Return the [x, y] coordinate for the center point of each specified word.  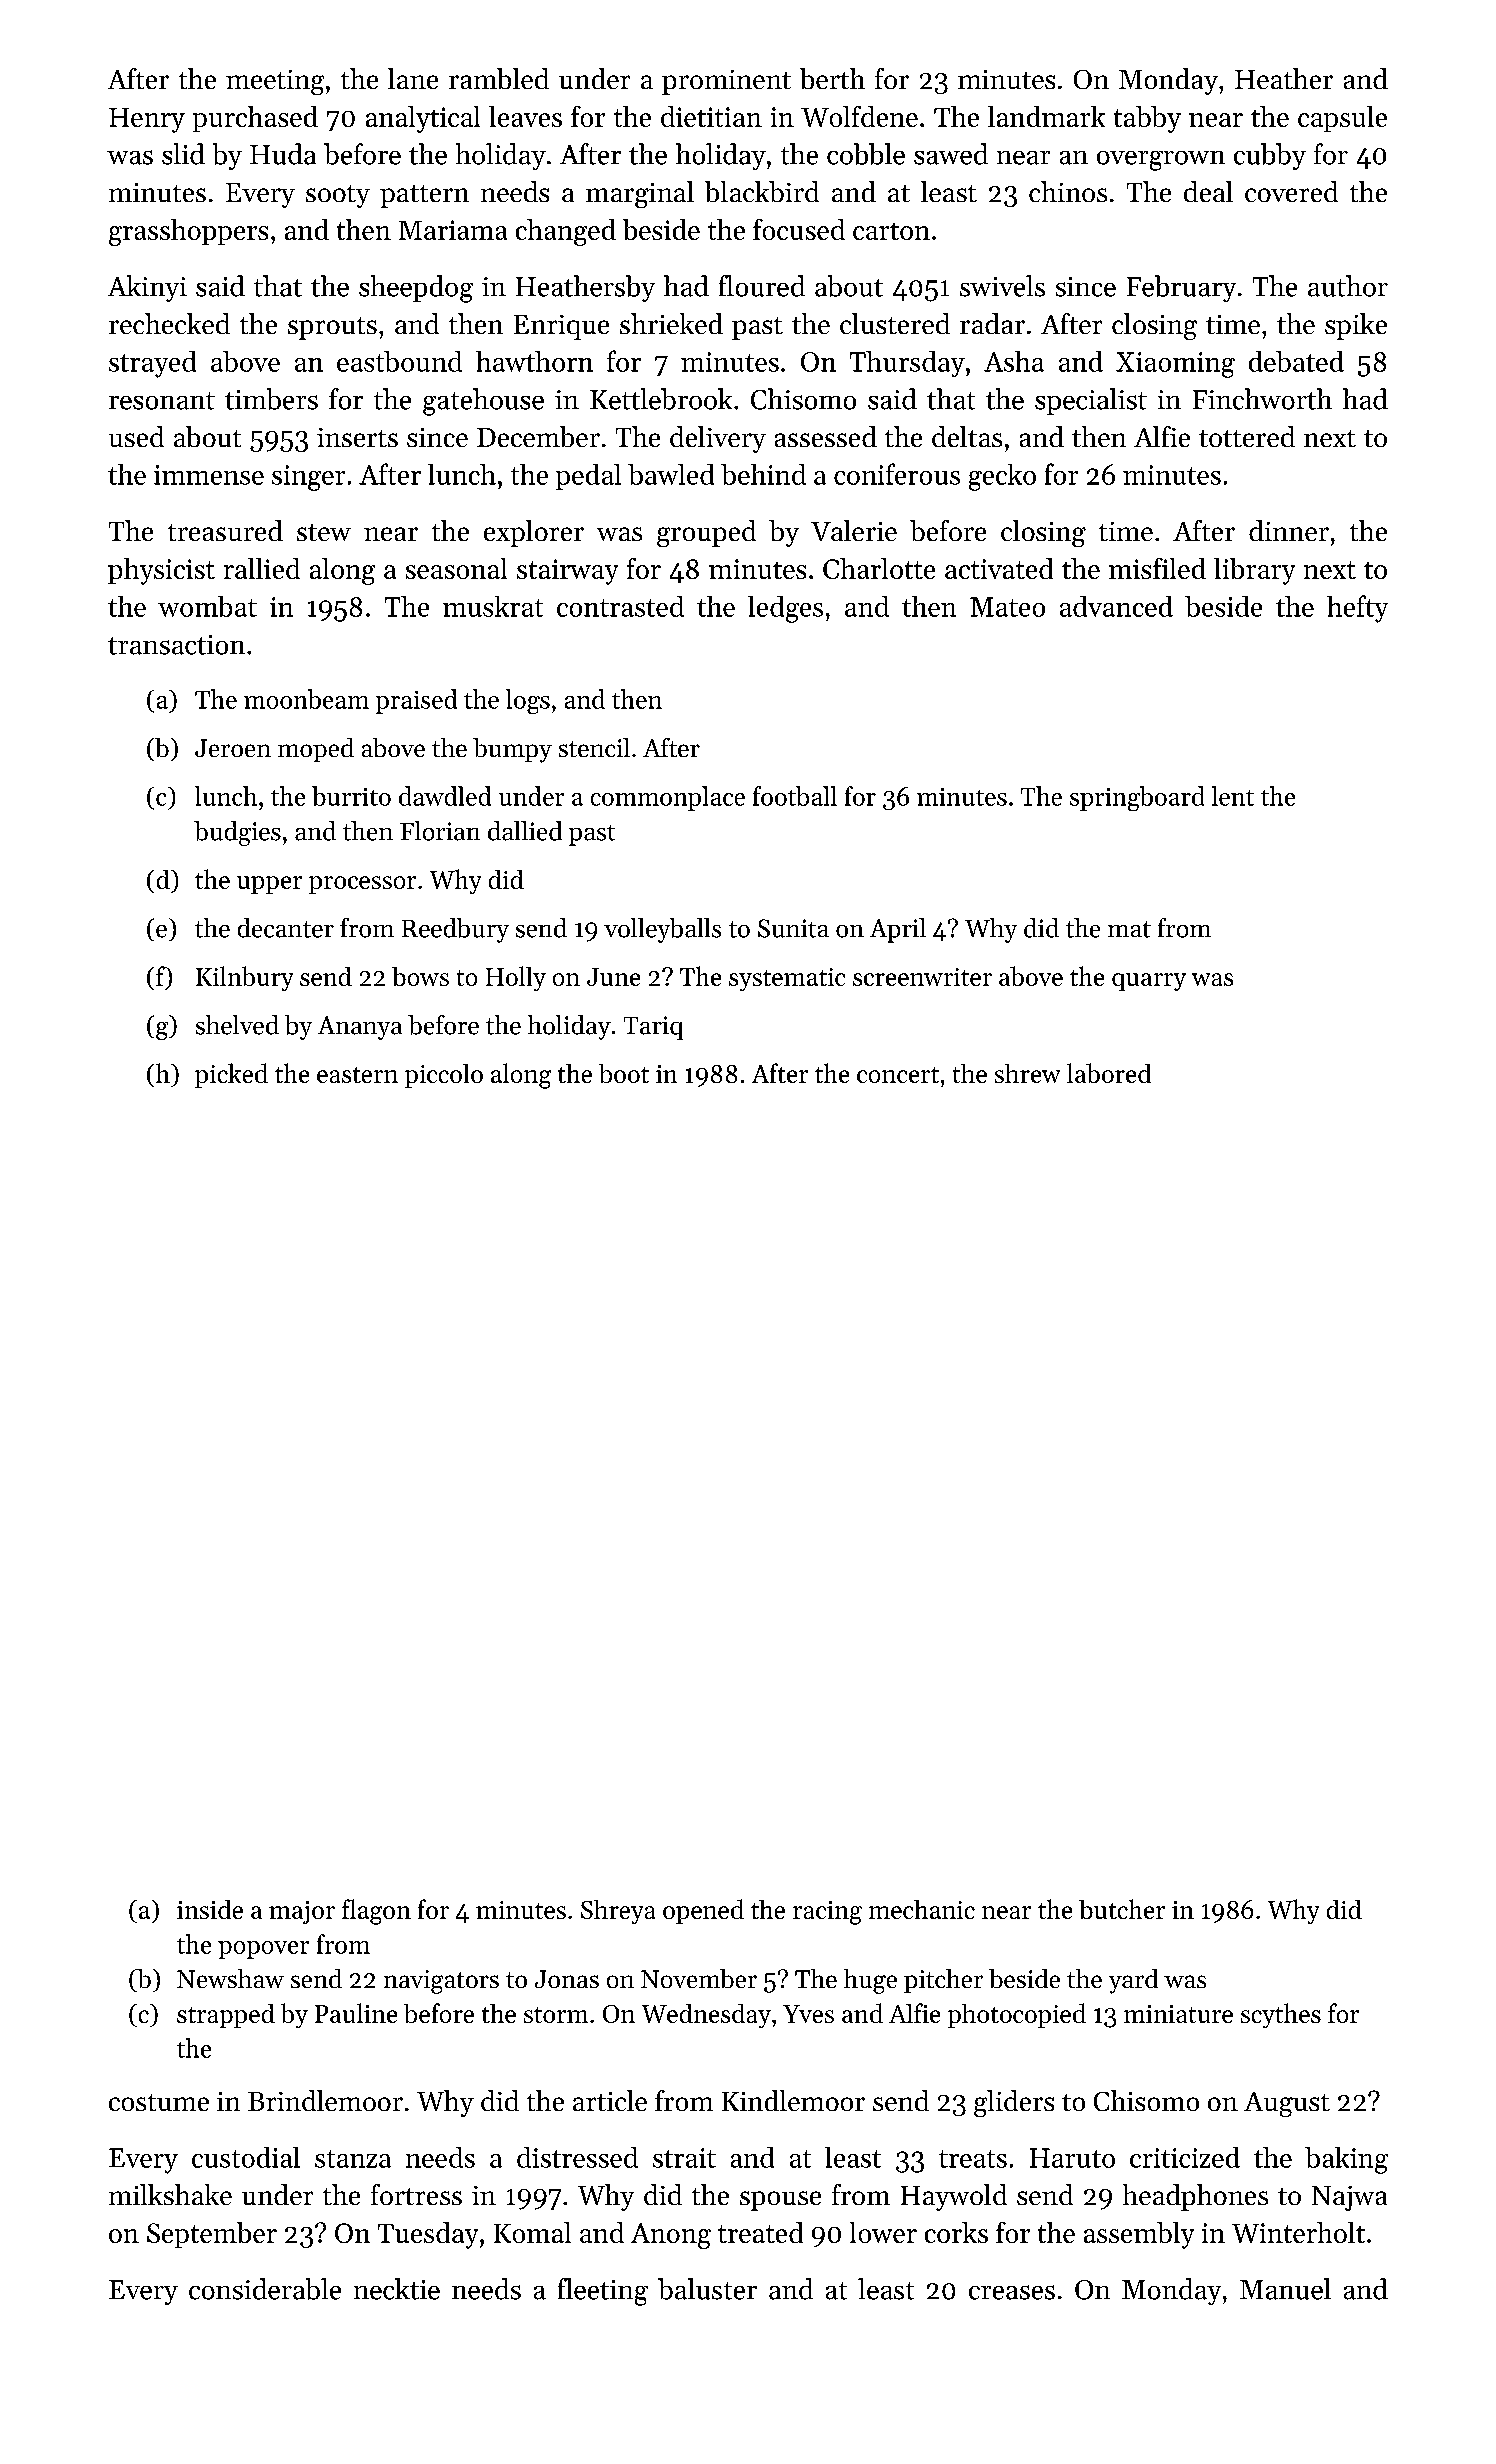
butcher [1122, 1909]
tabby [1147, 119]
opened [703, 1911]
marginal [640, 194]
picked [231, 1075]
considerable [265, 2289]
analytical [423, 119]
